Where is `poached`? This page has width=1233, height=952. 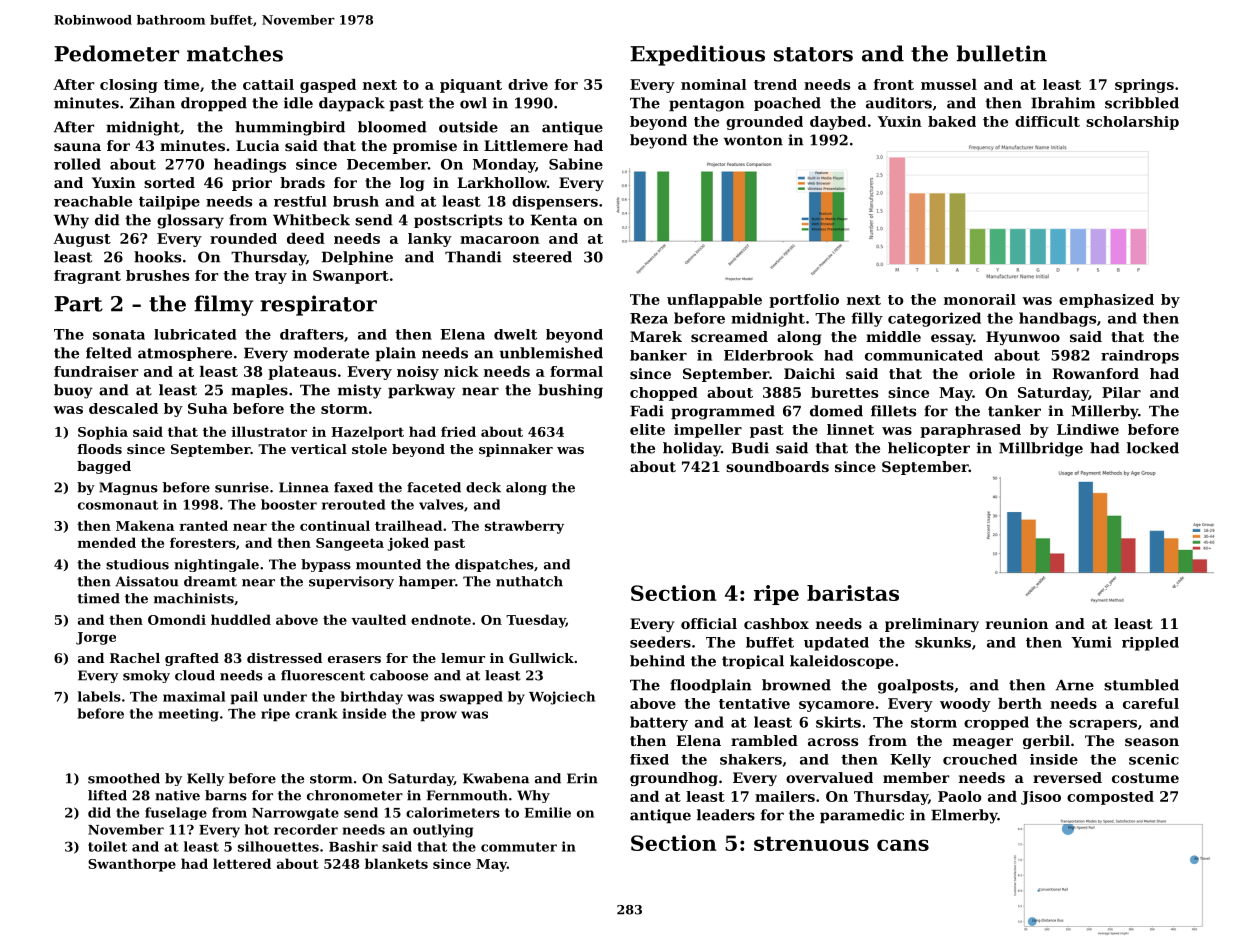
poached is located at coordinates (787, 104).
